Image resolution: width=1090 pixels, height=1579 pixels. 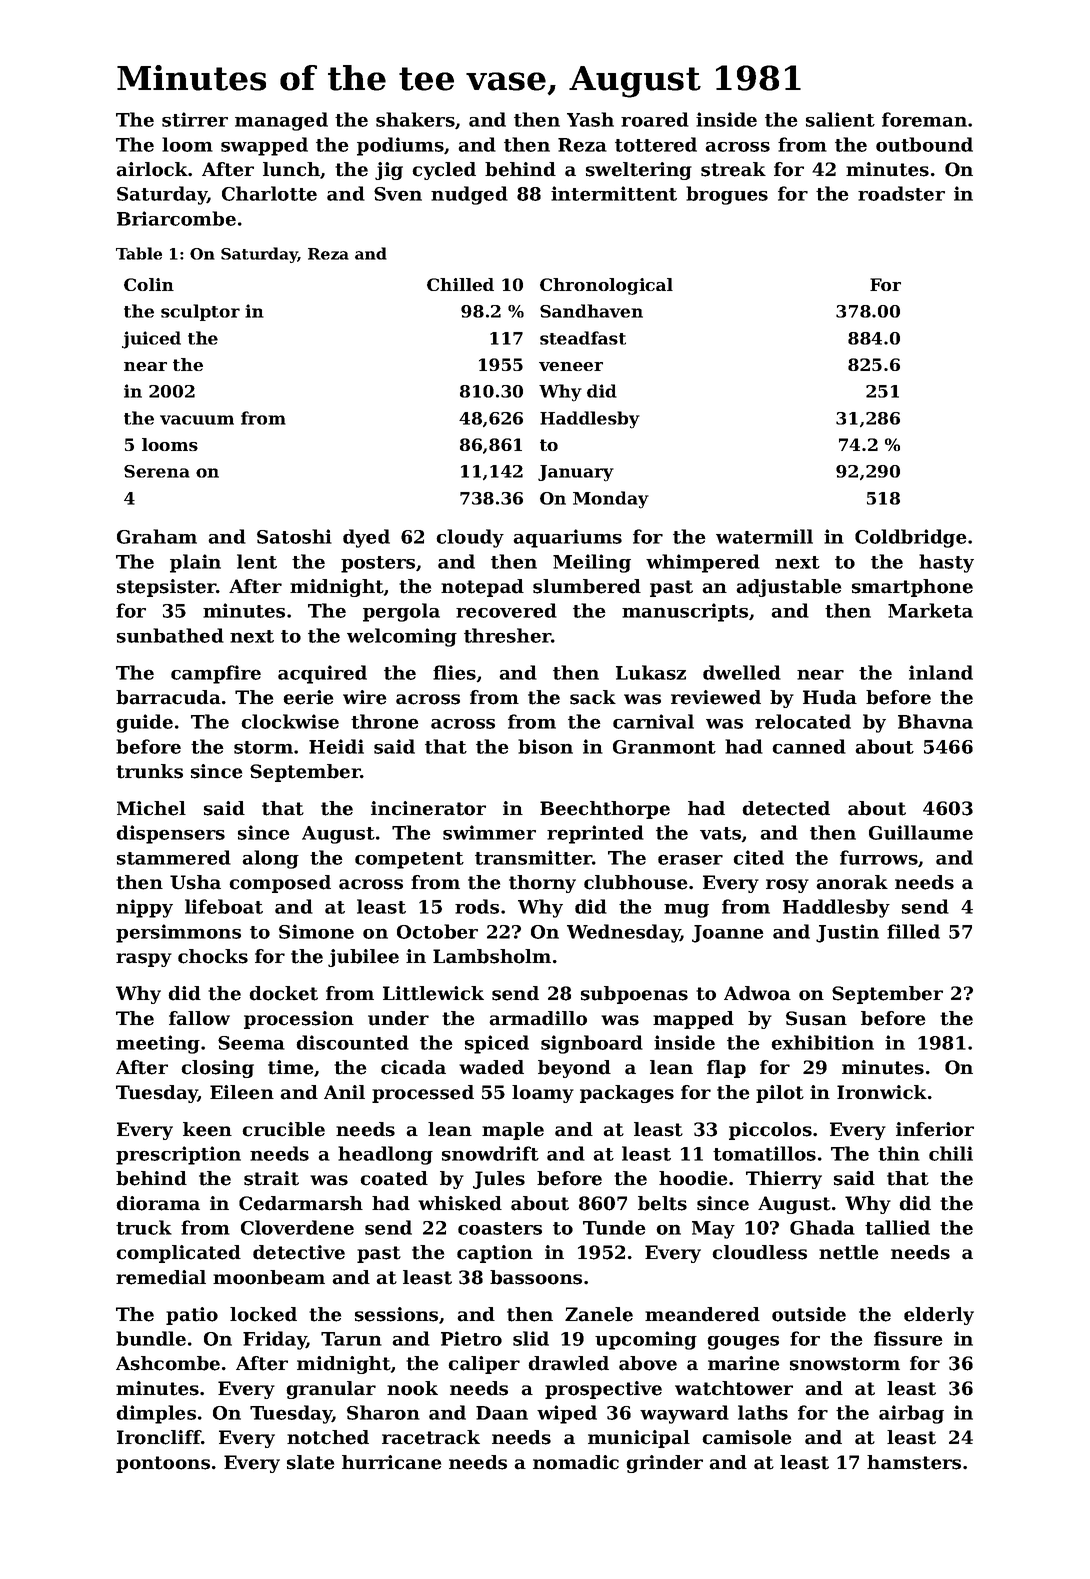 What do you see at coordinates (882, 1092) in the image?
I see `Ironwick` at bounding box center [882, 1092].
